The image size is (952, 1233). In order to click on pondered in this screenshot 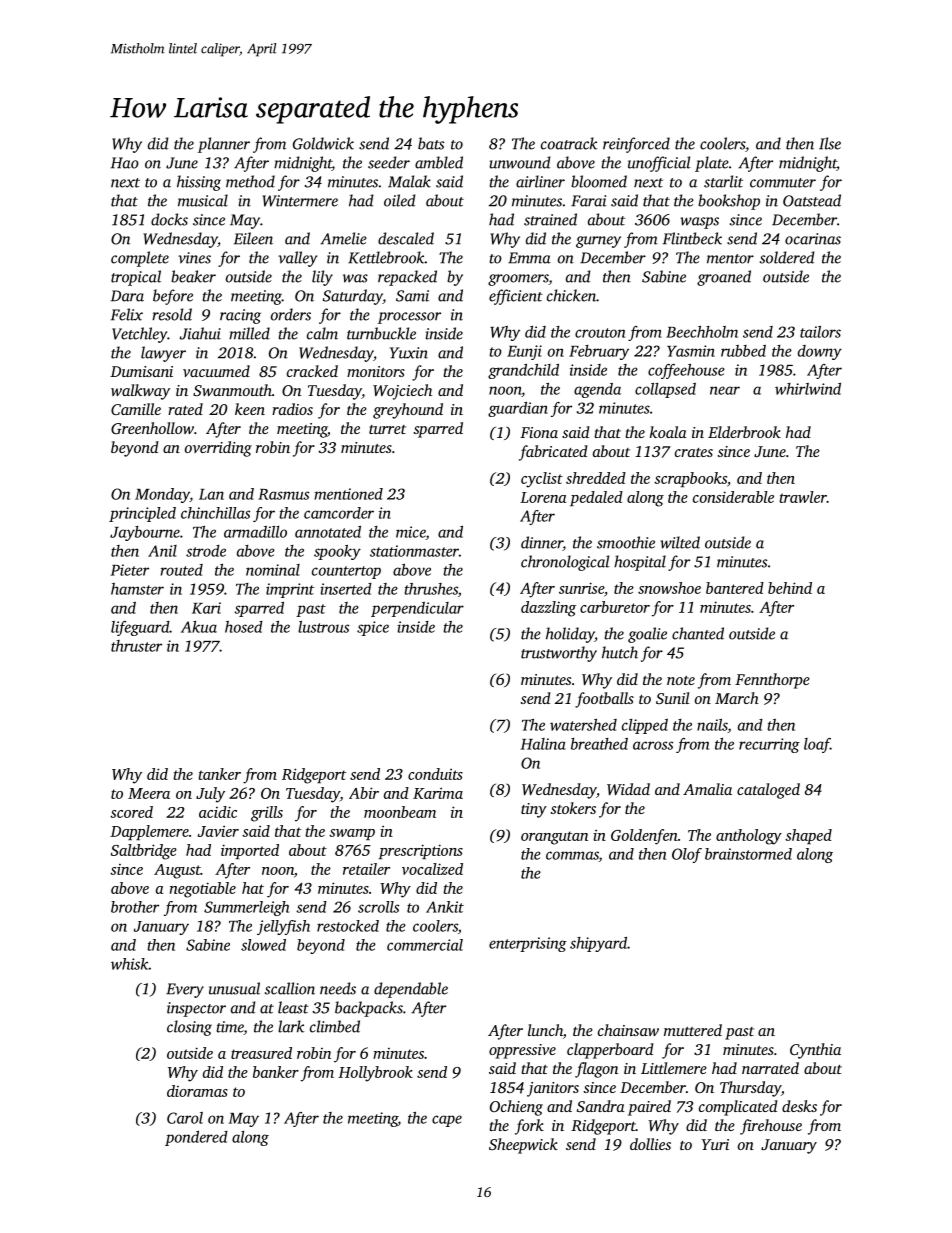, I will do `click(196, 1138)`.
